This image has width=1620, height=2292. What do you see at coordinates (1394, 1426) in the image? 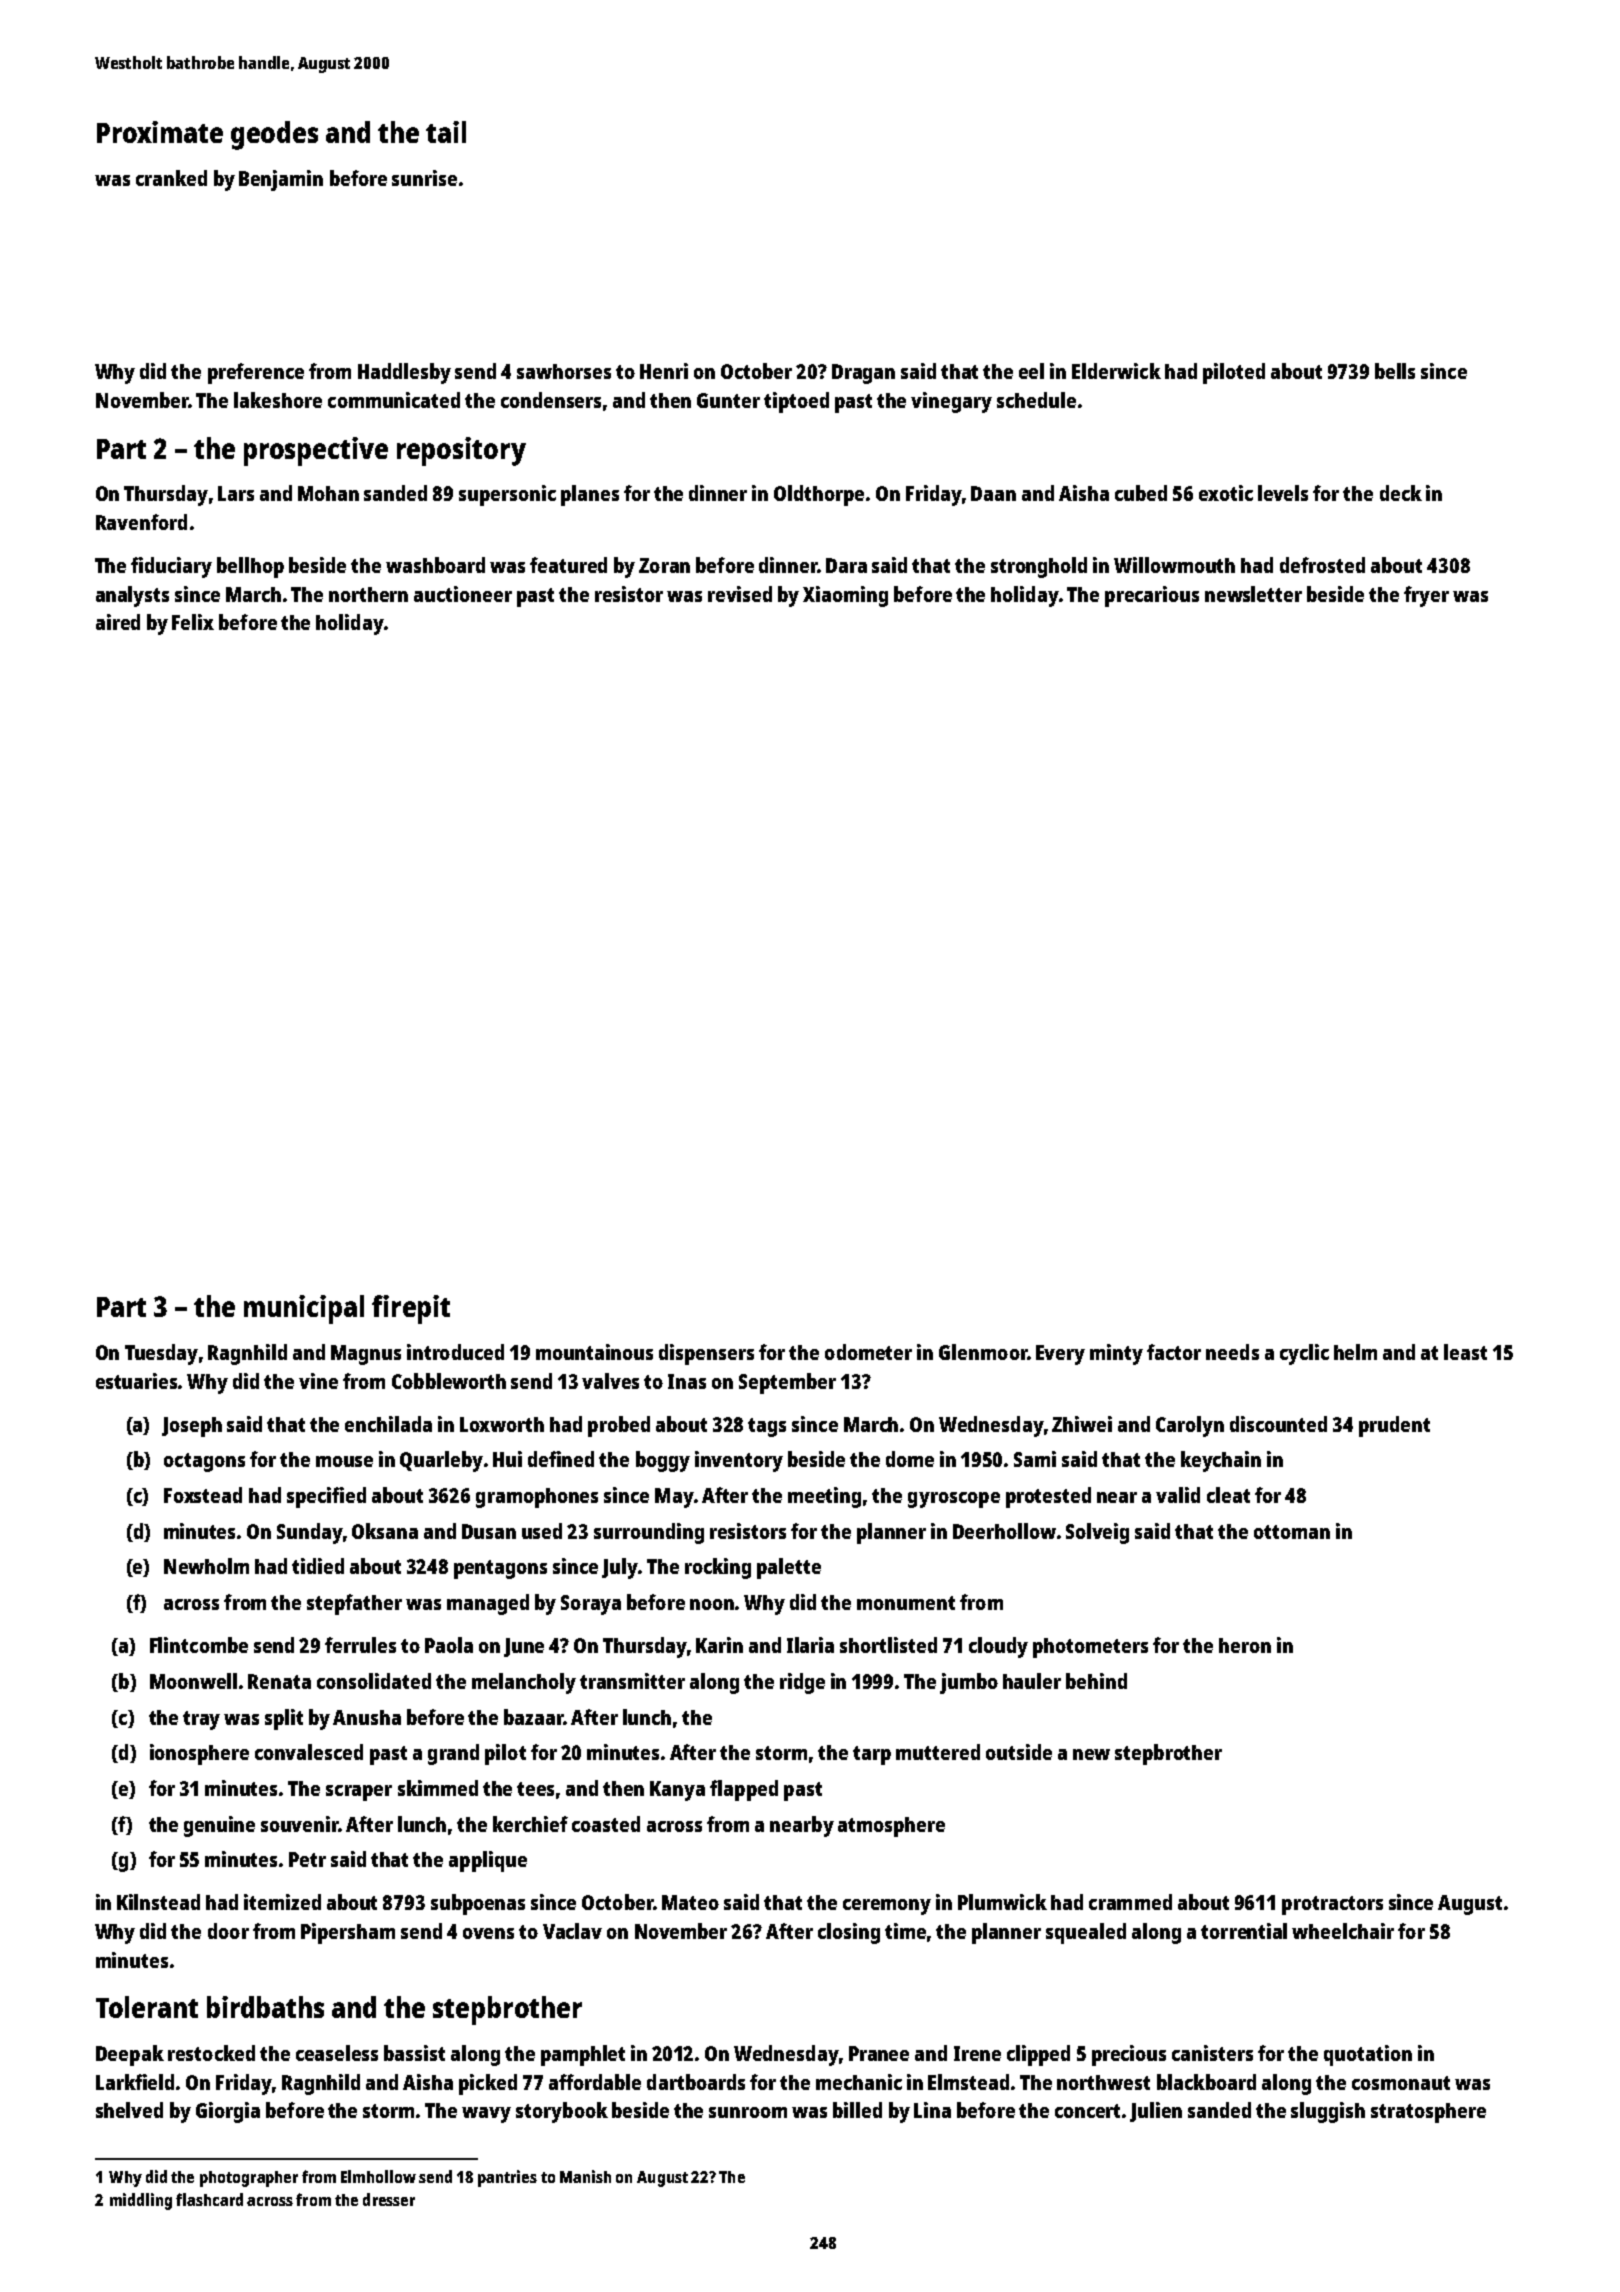
I see `prudent` at bounding box center [1394, 1426].
